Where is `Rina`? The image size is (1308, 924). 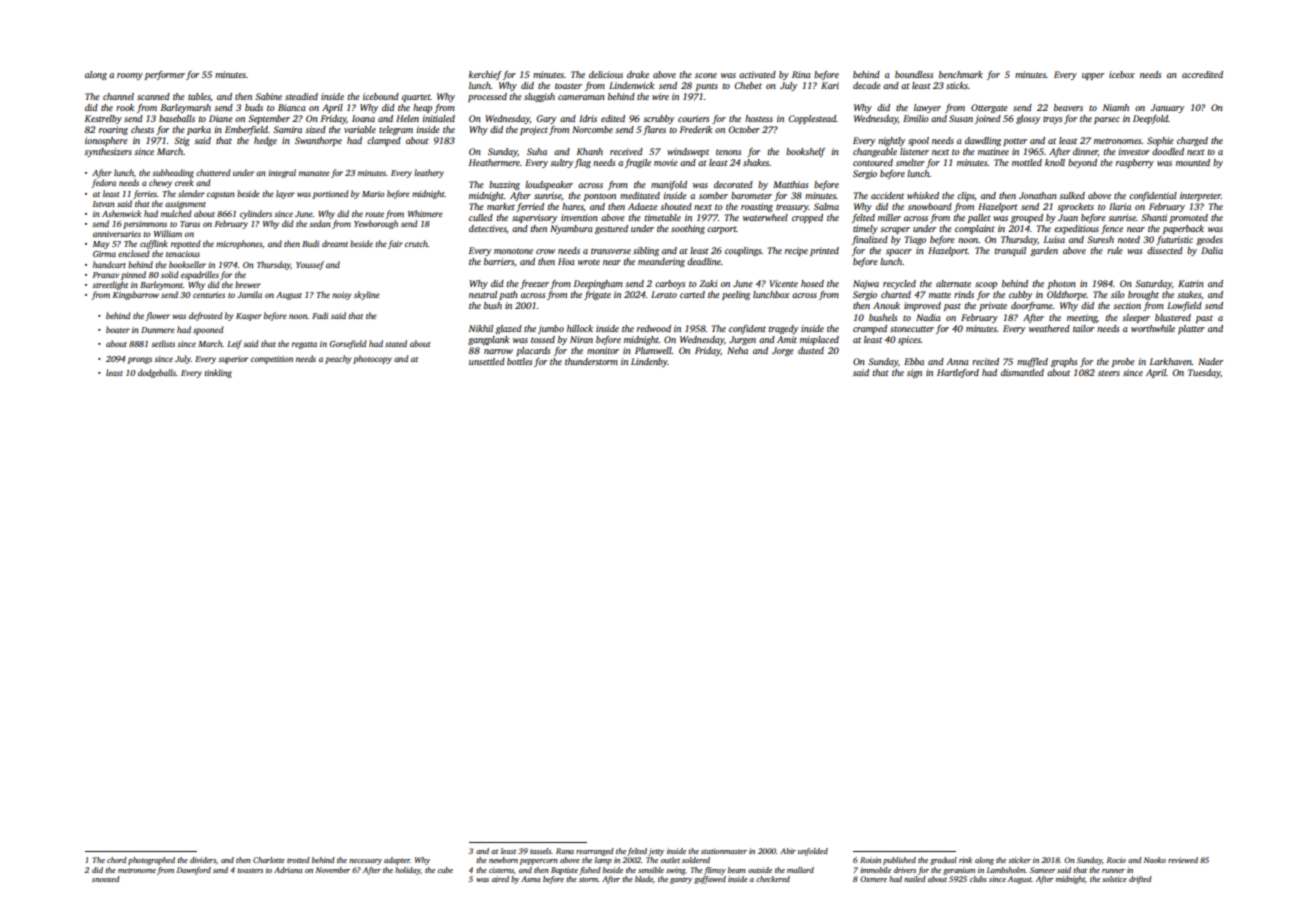
Rina is located at coordinates (801, 74).
